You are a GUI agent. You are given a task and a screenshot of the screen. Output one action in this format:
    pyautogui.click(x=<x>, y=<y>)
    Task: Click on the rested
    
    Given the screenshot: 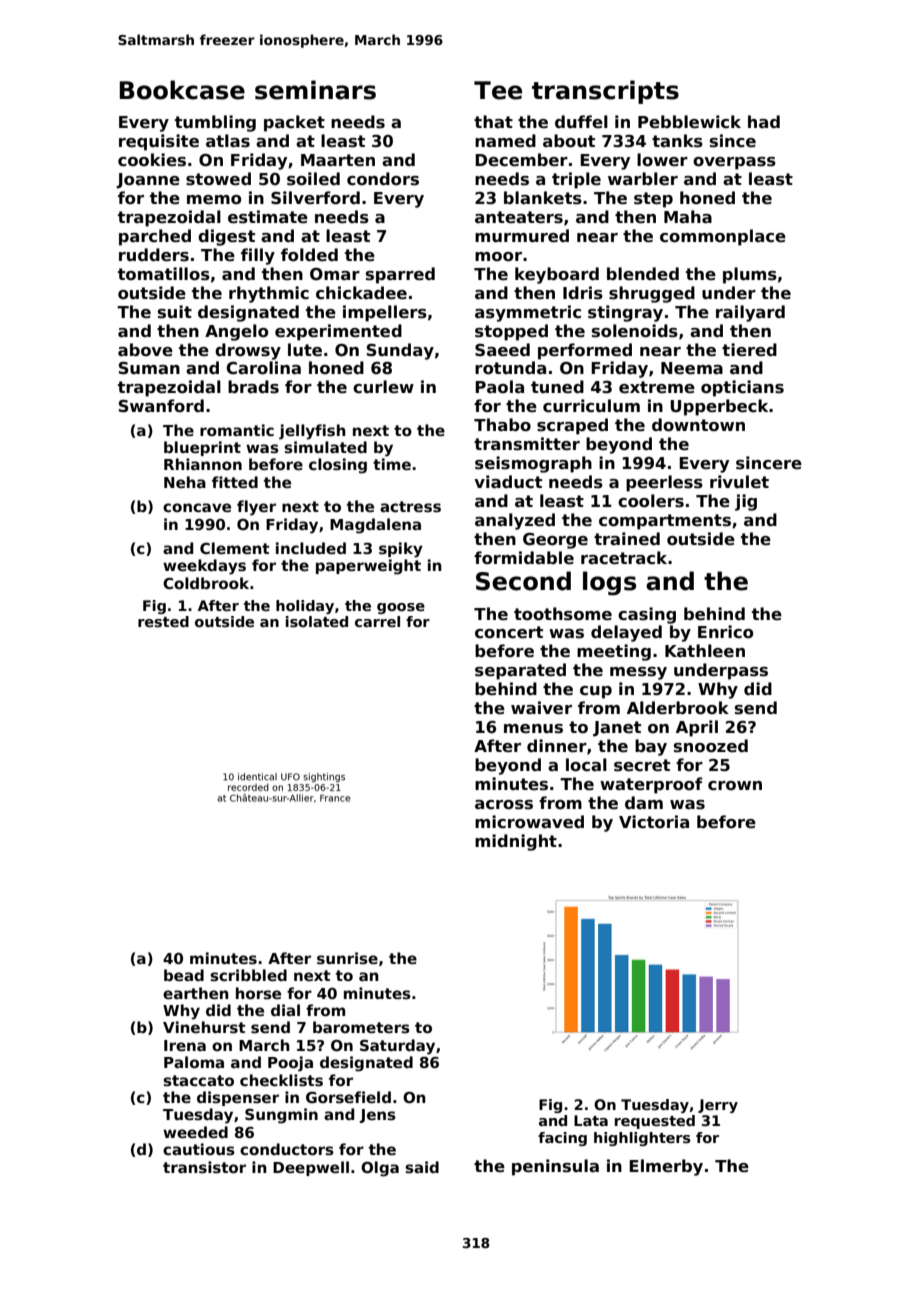 What is the action you would take?
    pyautogui.click(x=163, y=621)
